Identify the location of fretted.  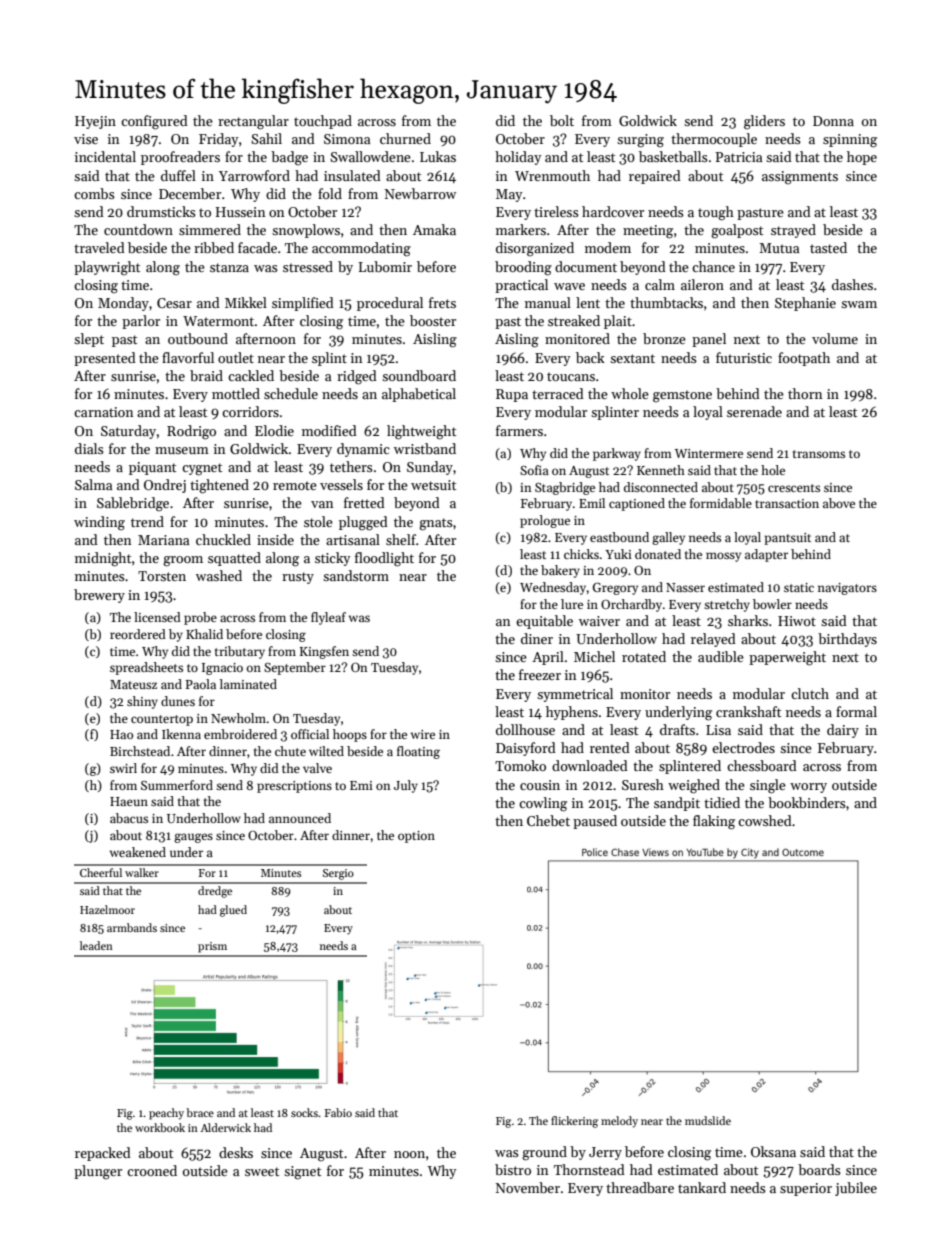
(364, 502).
